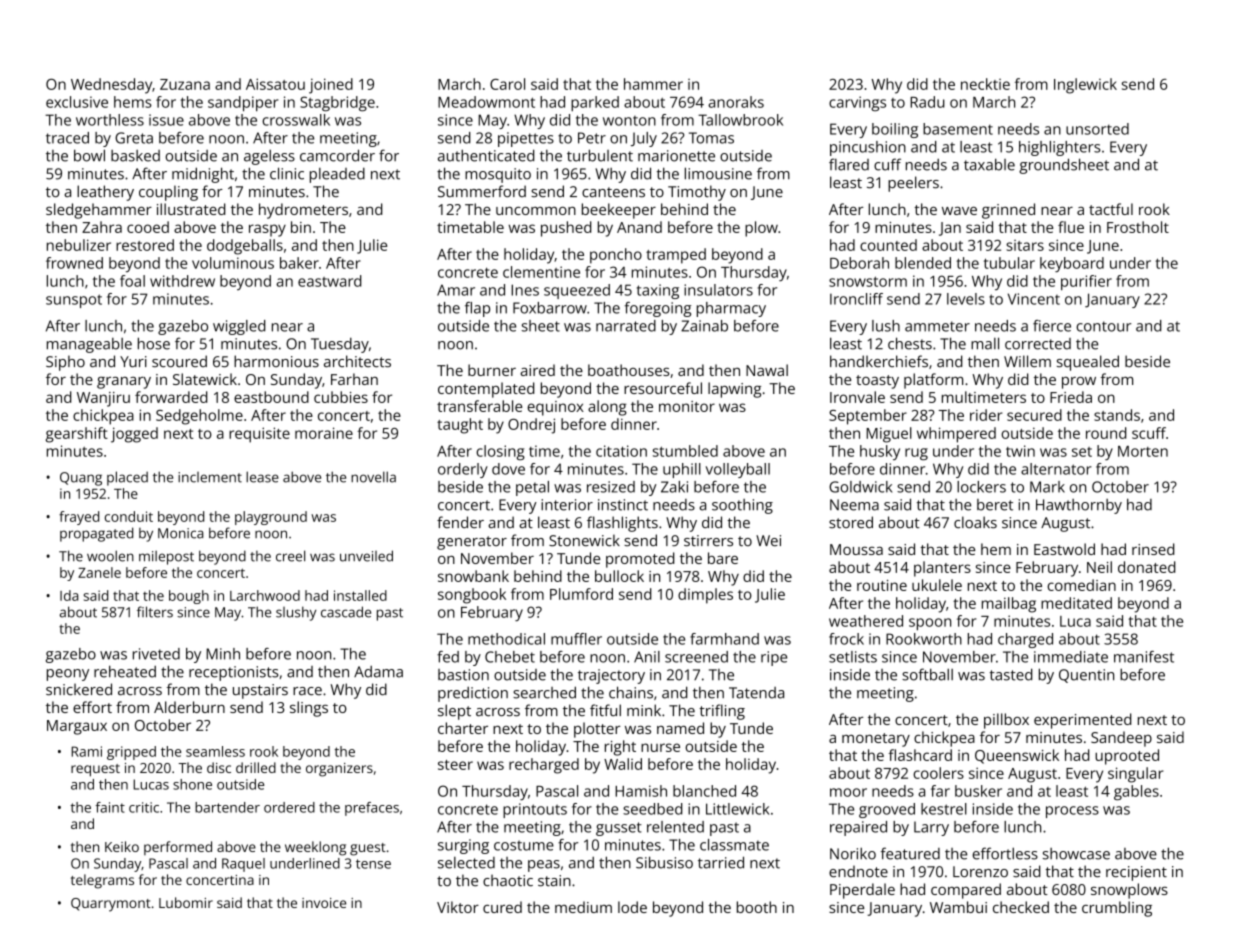  Describe the element at coordinates (122, 846) in the screenshot. I see `Keiko` at that location.
